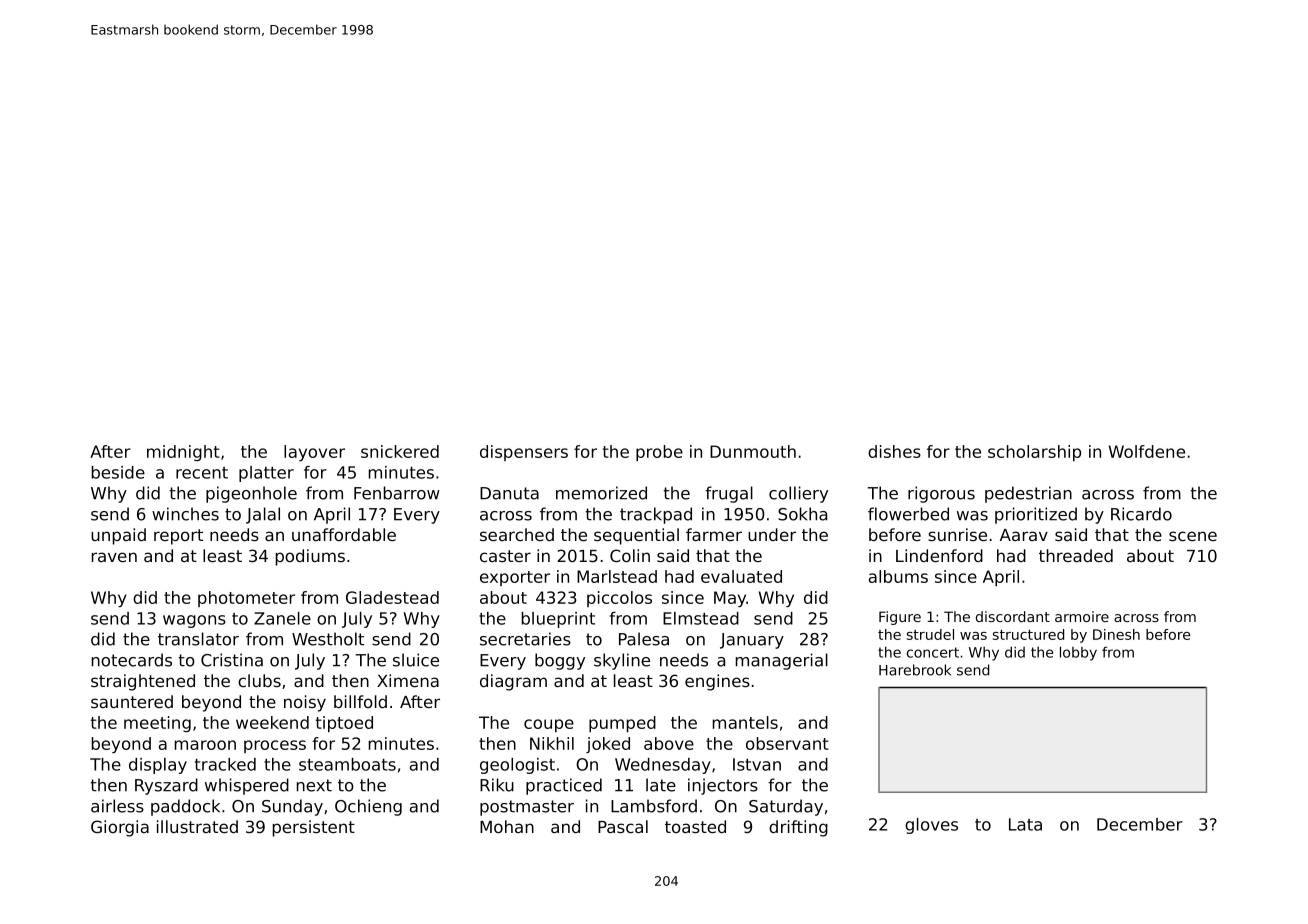 This document has width=1308, height=924. I want to click on probe, so click(659, 453).
